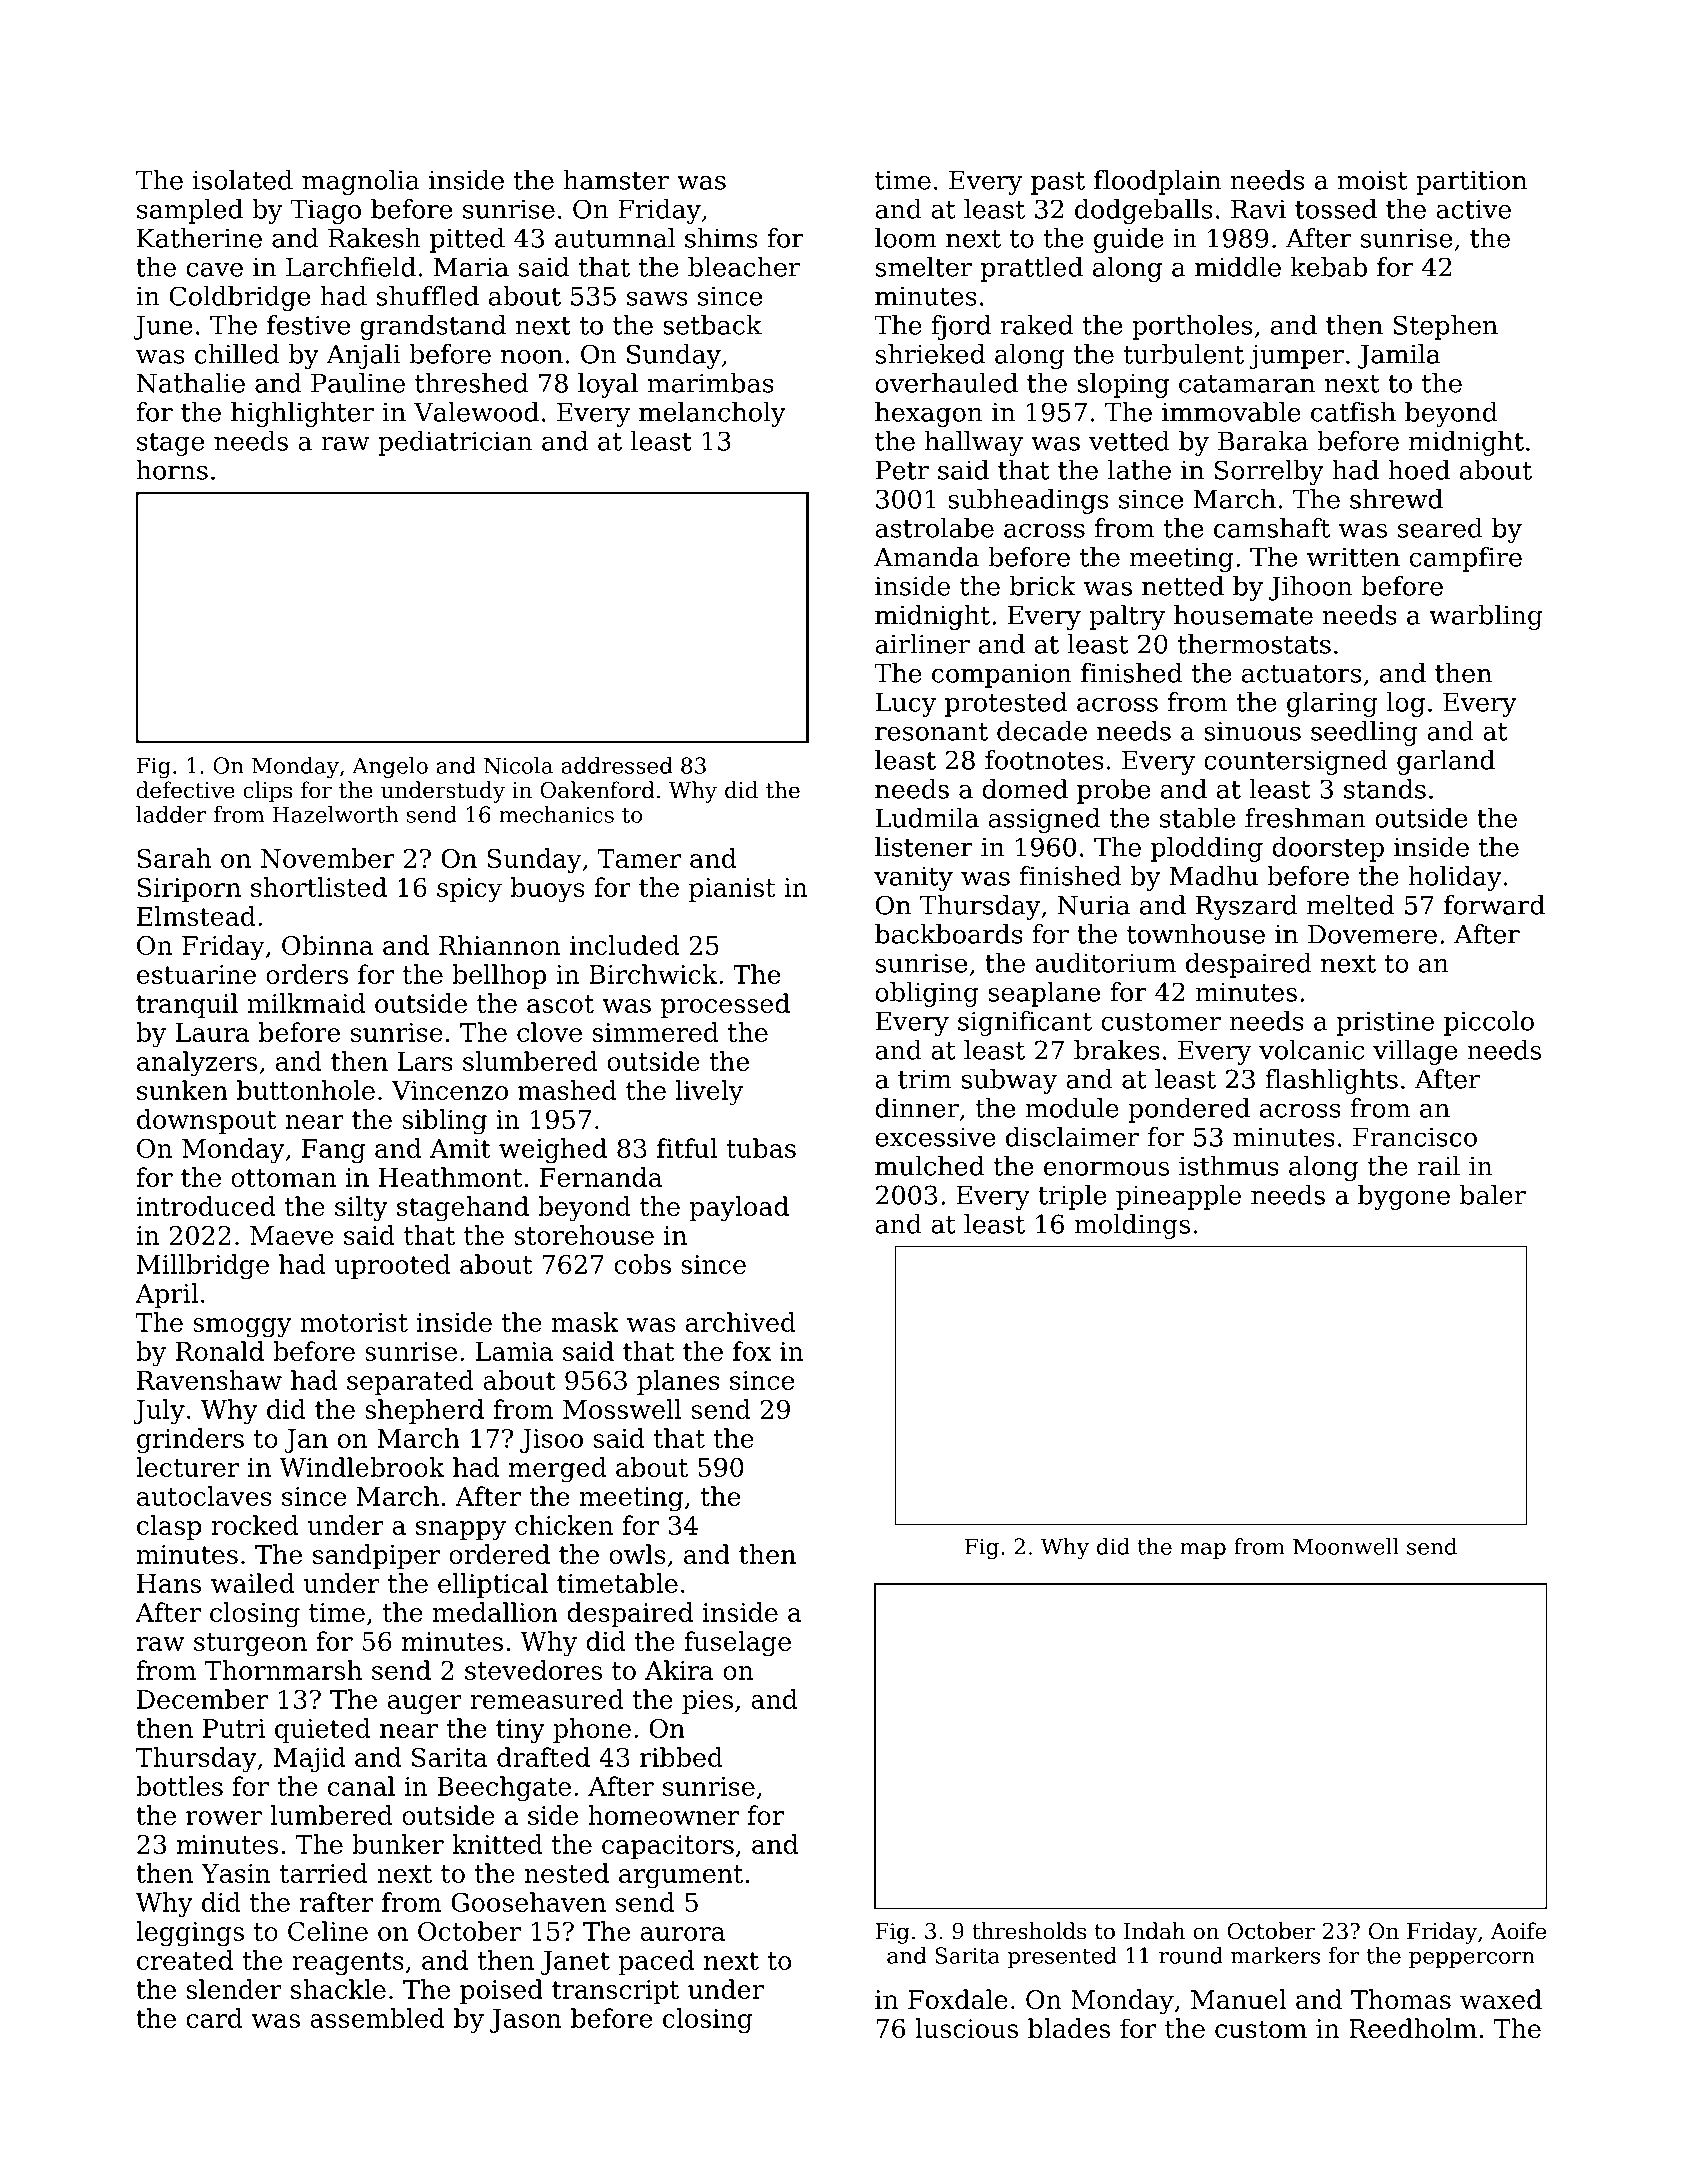  I want to click on Moonwell, so click(1346, 1546).
